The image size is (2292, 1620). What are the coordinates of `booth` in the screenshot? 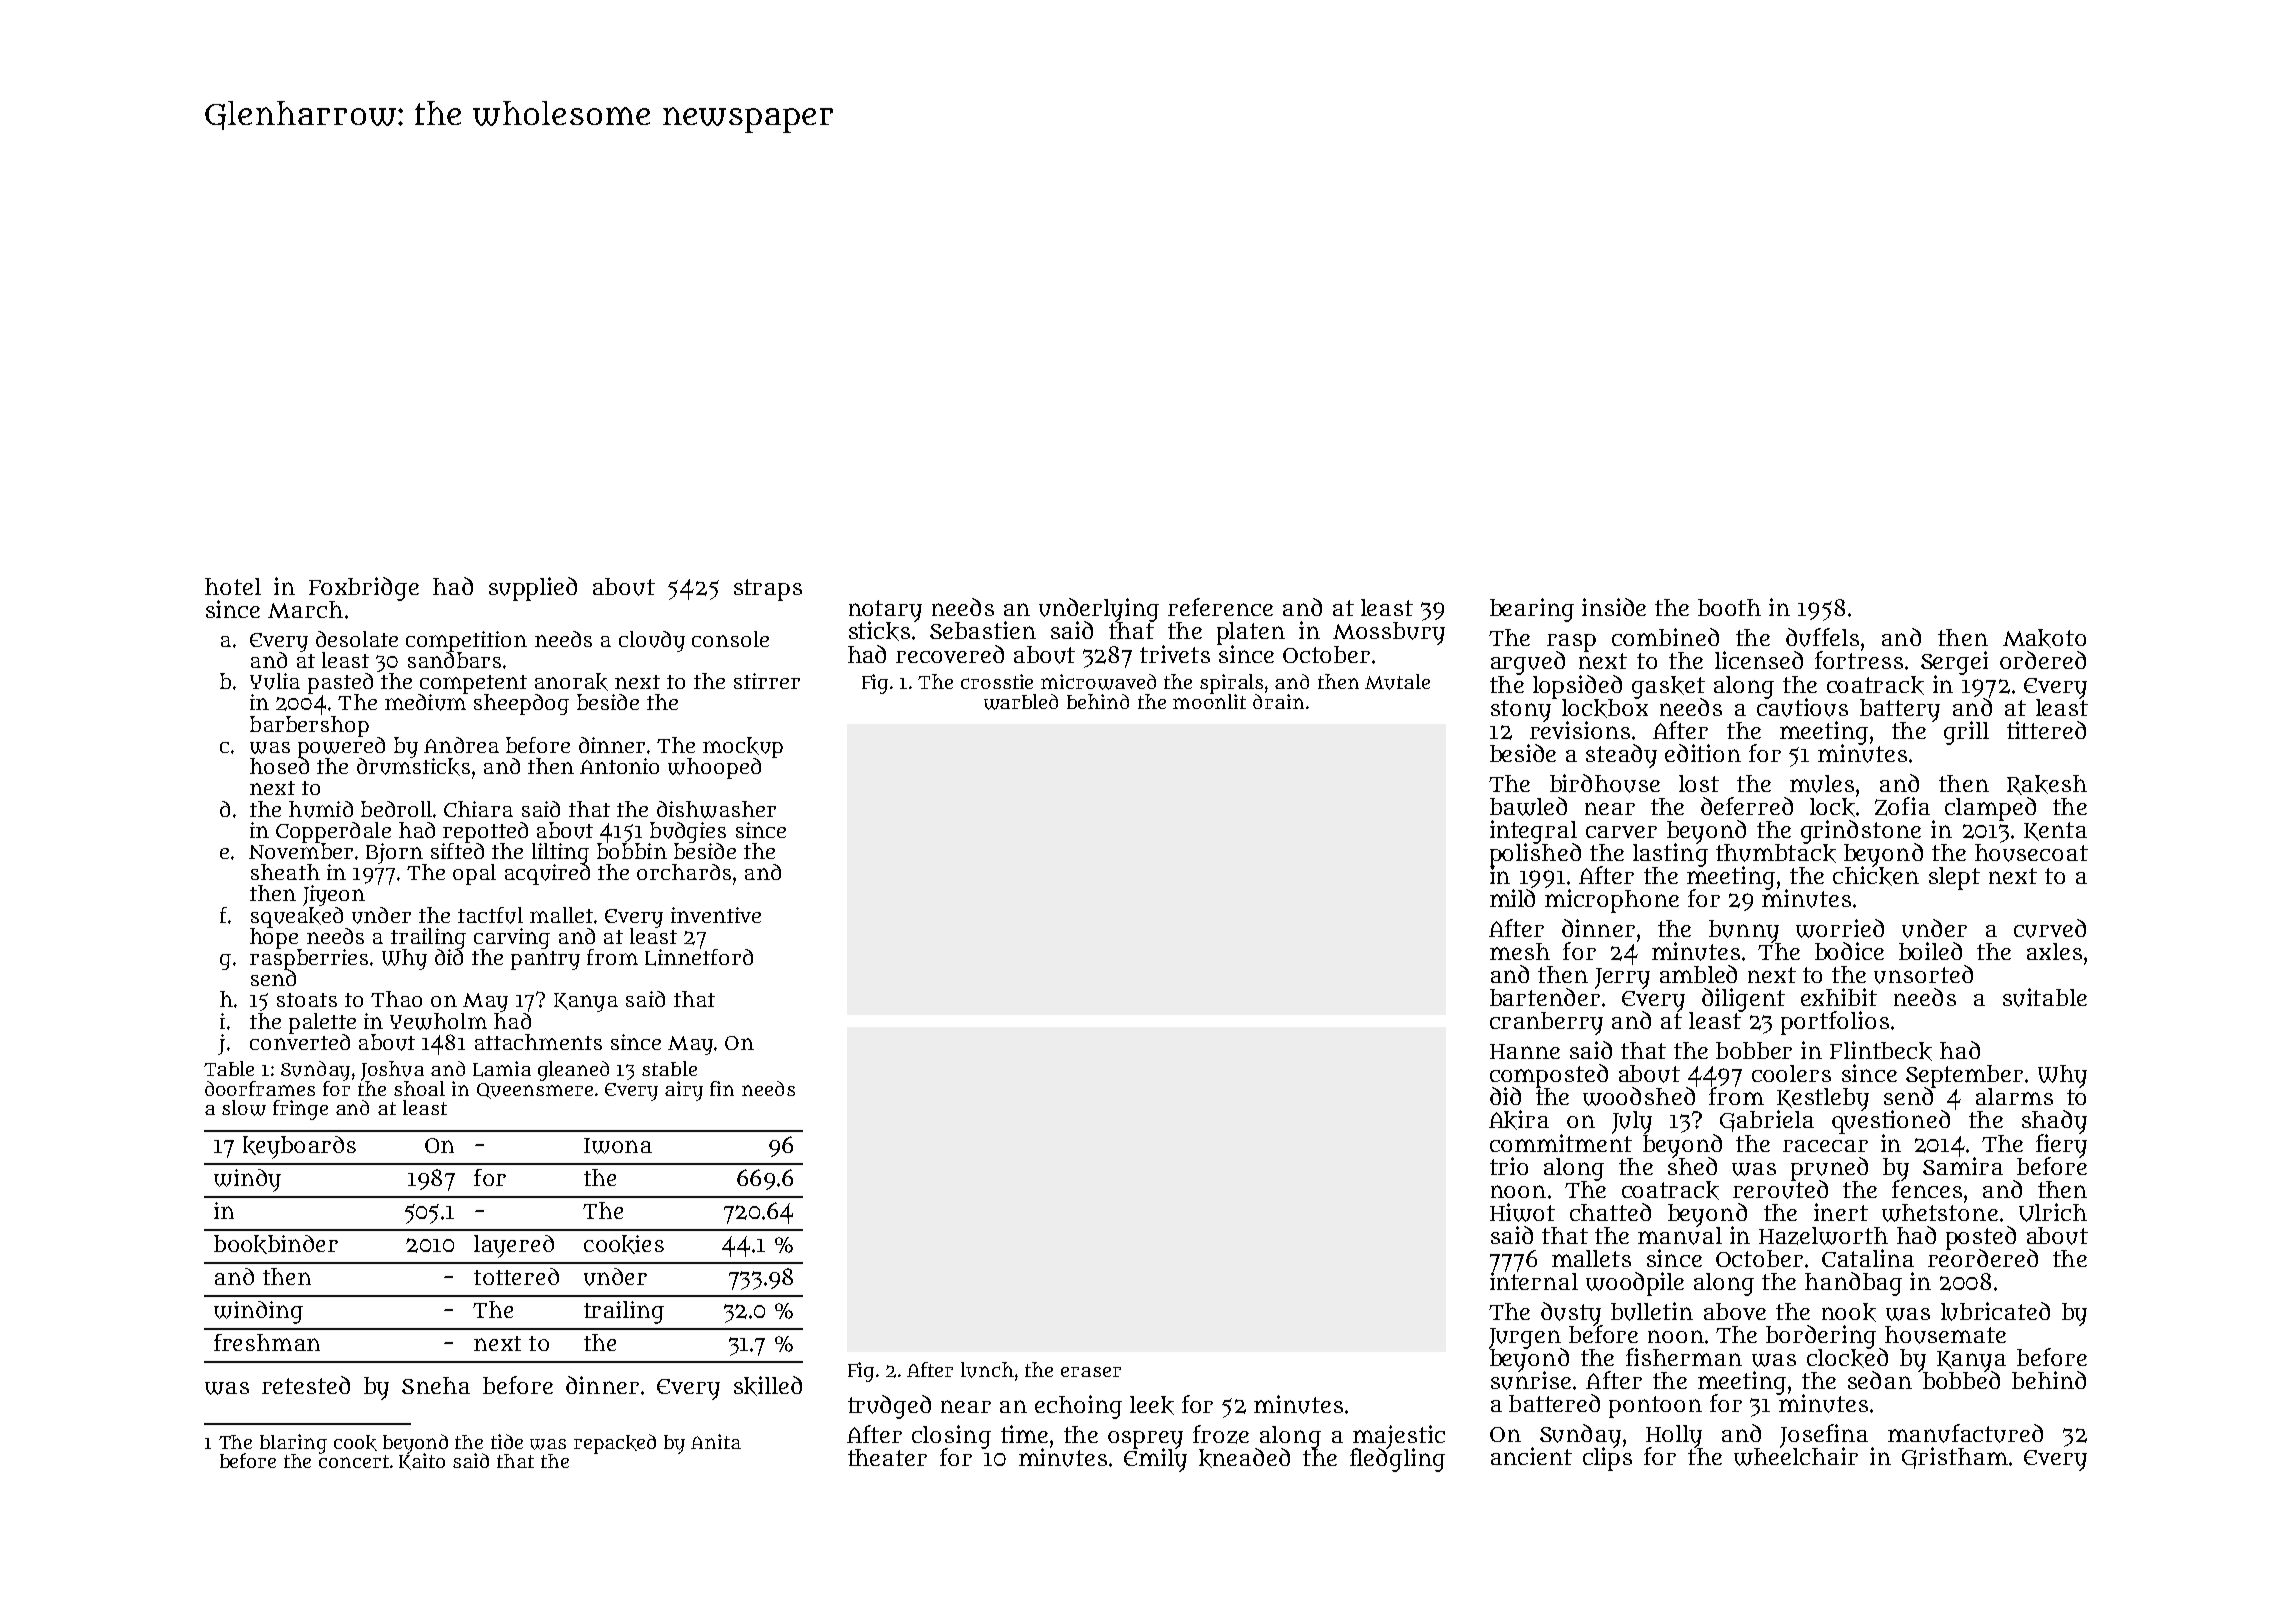 It's located at (1729, 607).
